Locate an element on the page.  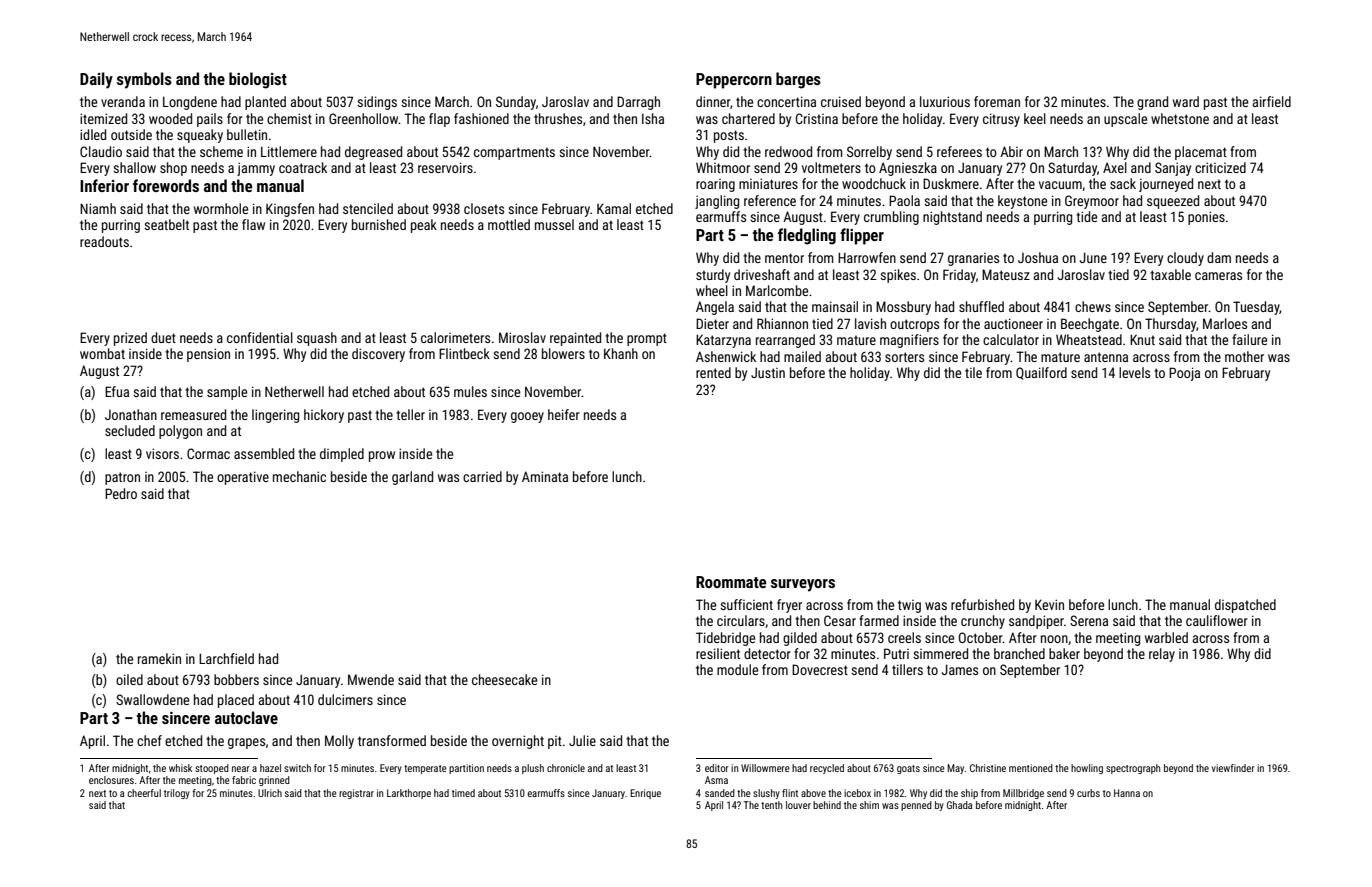
Pooja is located at coordinates (1184, 374).
